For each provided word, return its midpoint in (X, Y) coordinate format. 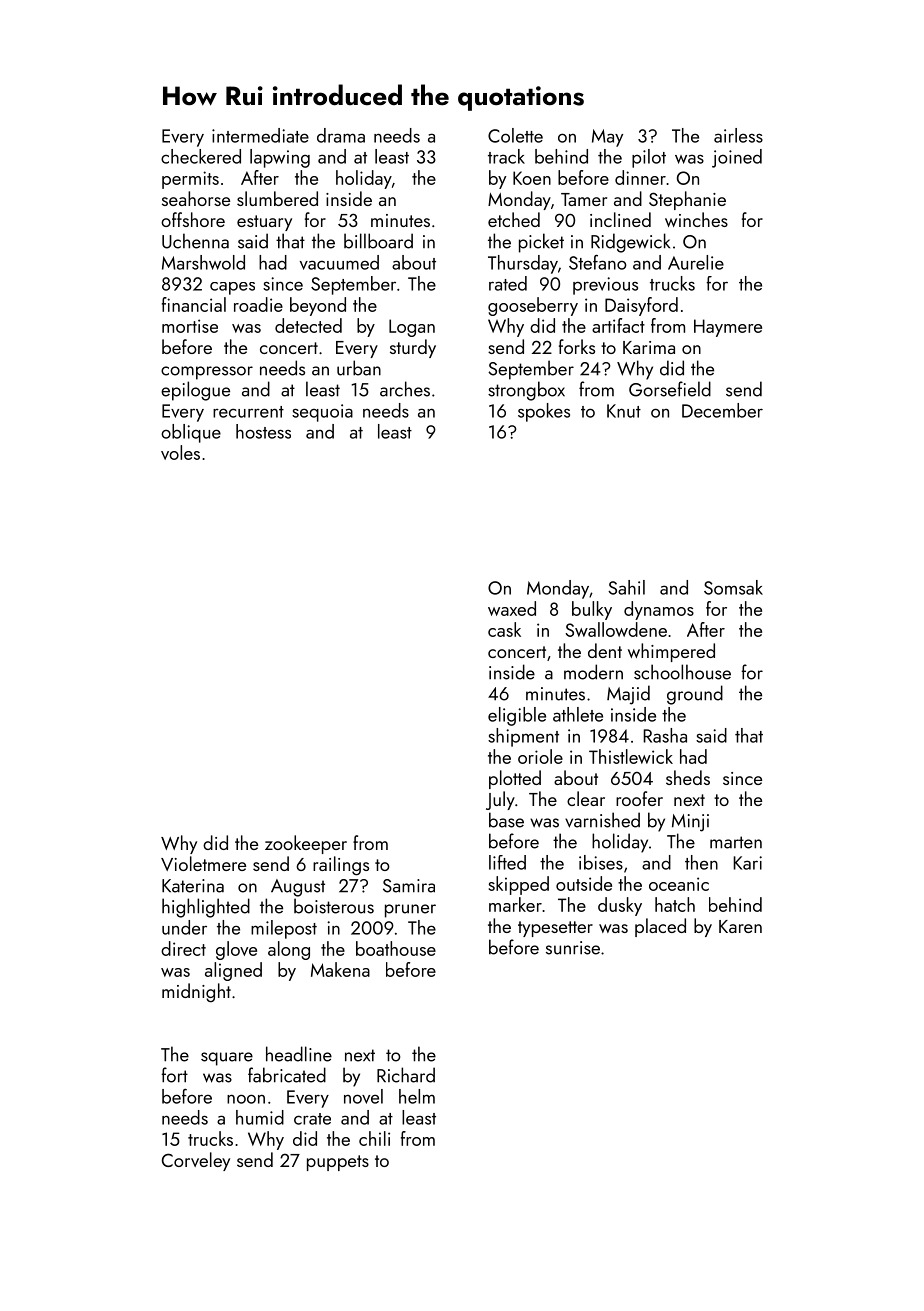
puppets (338, 1163)
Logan (412, 328)
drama (341, 135)
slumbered (277, 198)
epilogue (195, 391)
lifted (507, 862)
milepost (284, 929)
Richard (406, 1075)
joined (737, 158)
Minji (690, 823)
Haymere (728, 328)
